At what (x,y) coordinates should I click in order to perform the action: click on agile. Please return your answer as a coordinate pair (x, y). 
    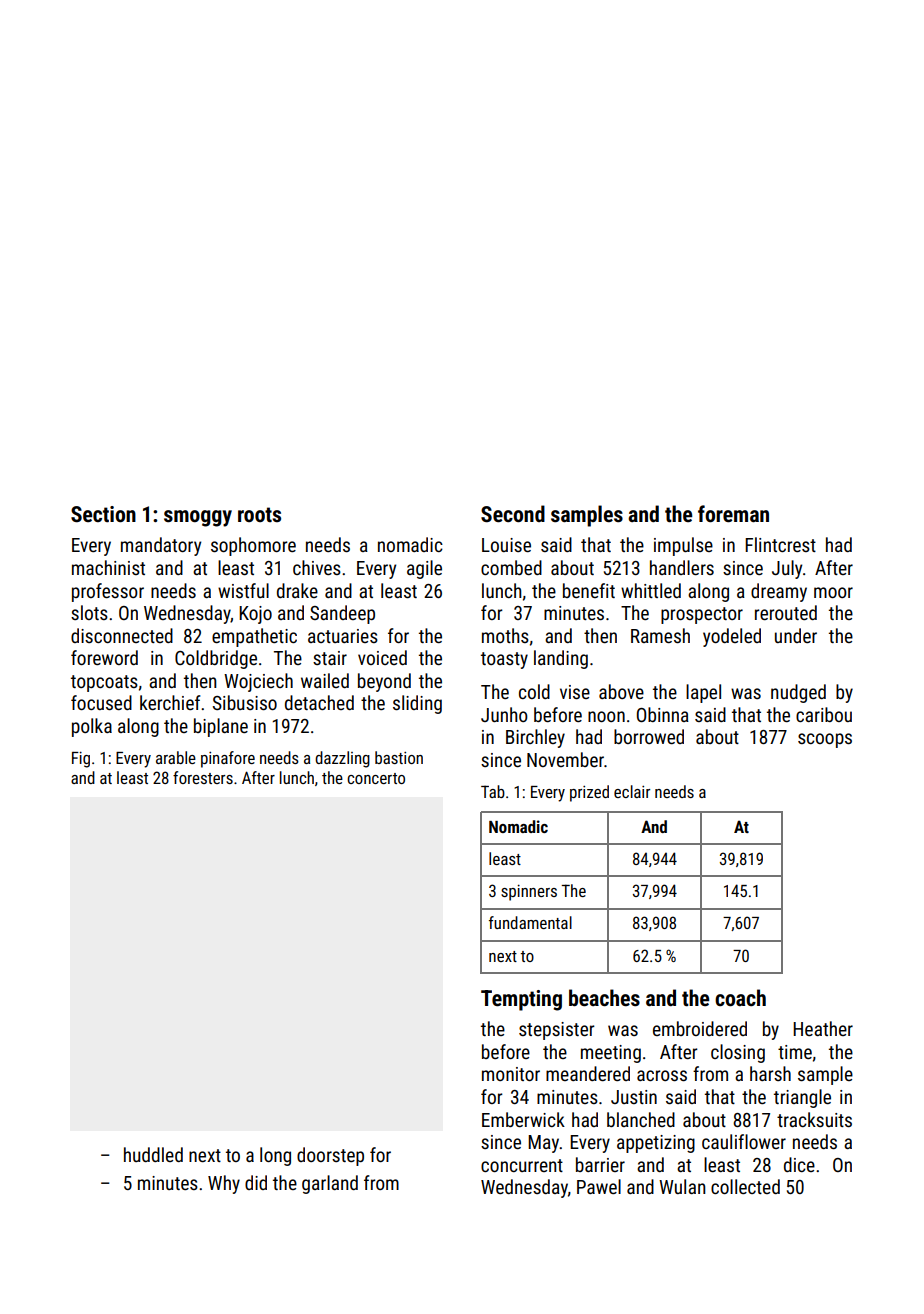
    Looking at the image, I should click on (424, 569).
